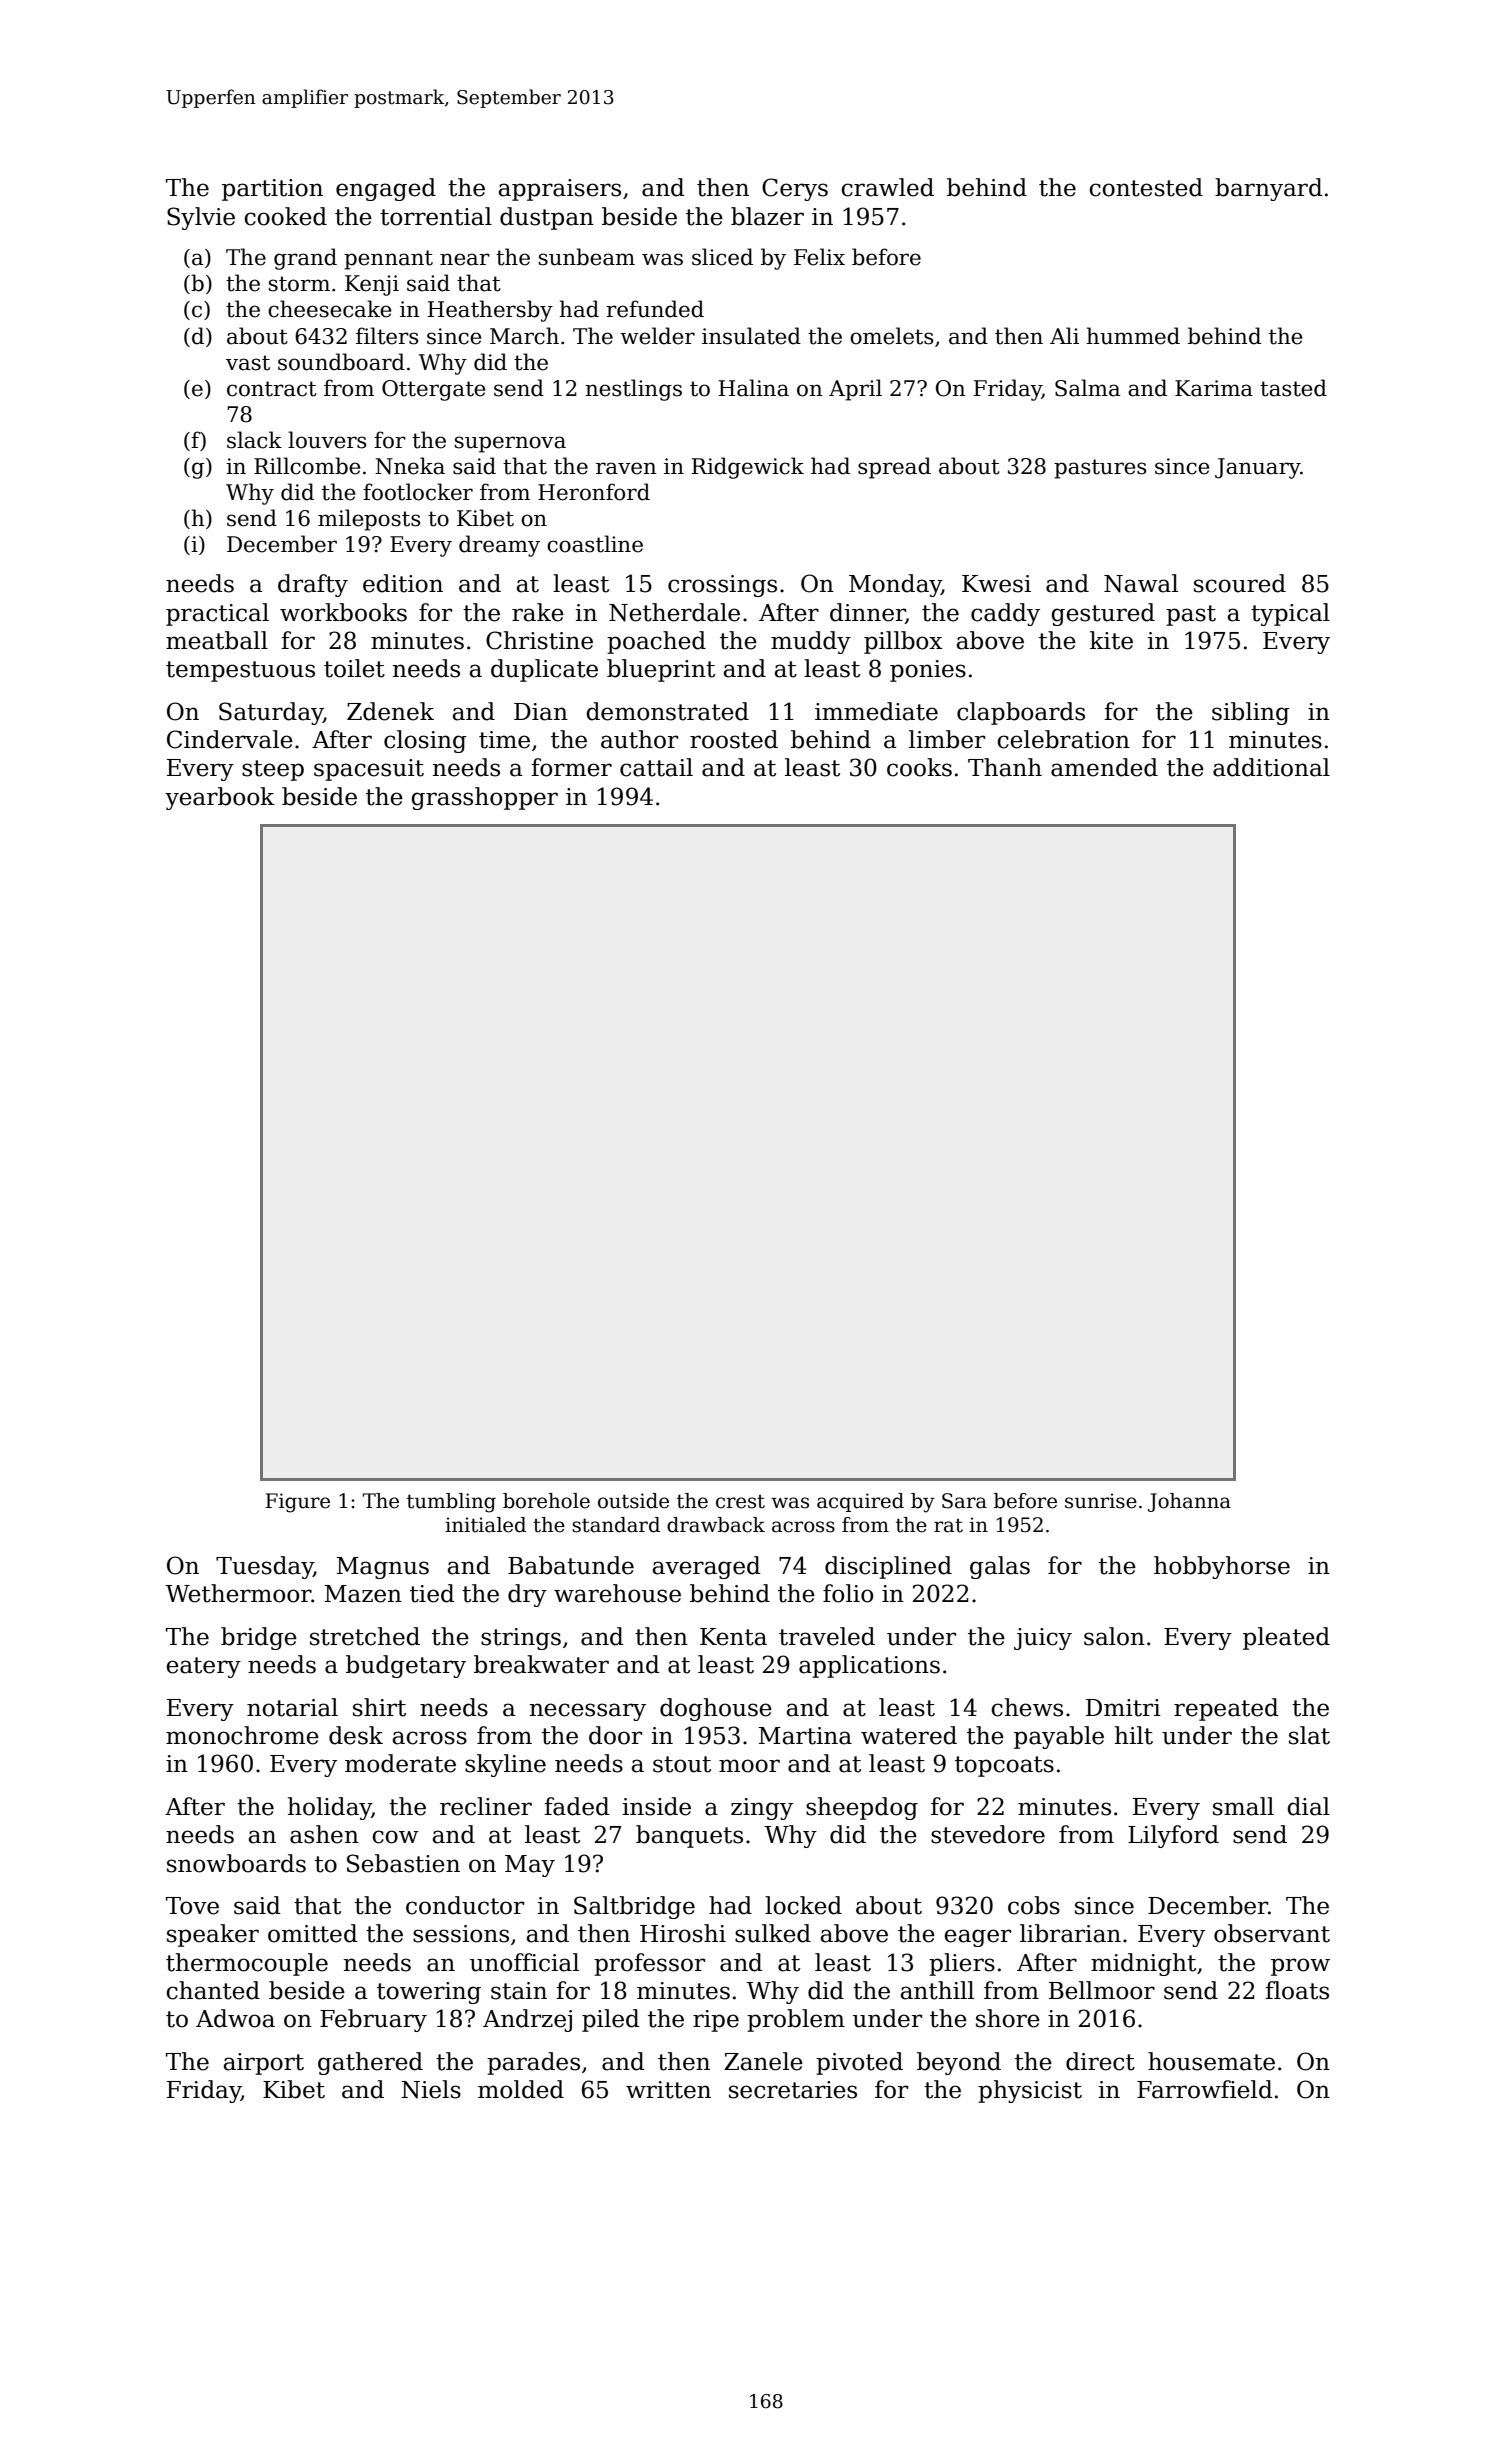 This screenshot has height=2464, width=1496. What do you see at coordinates (1205, 2089) in the screenshot?
I see `Farrowfield` at bounding box center [1205, 2089].
